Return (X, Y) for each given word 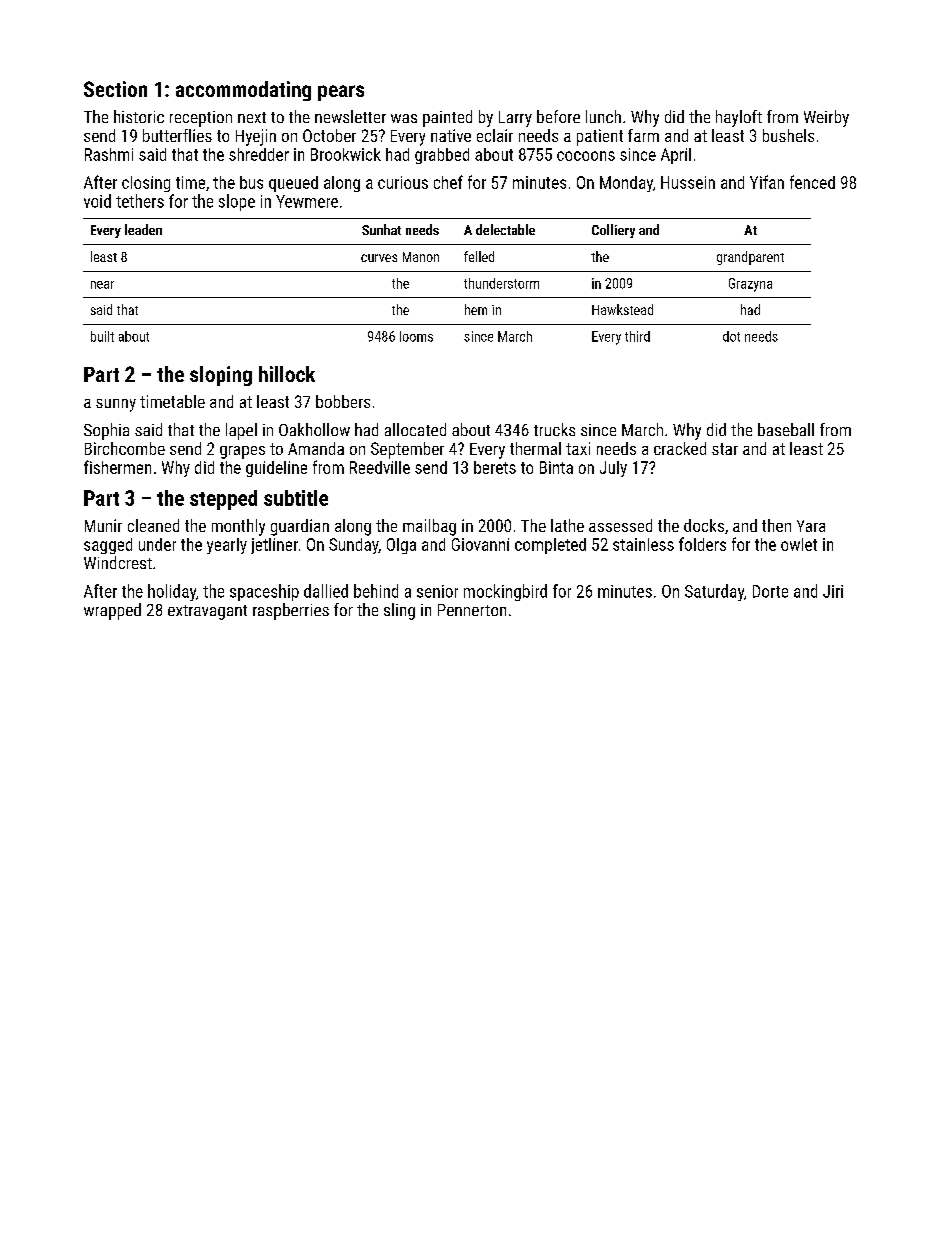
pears (341, 93)
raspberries (291, 611)
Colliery (613, 231)
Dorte (770, 591)
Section (115, 89)
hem (476, 309)
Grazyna (750, 285)
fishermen (117, 467)
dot (731, 336)
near (102, 285)
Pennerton (472, 610)
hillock (287, 374)
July (613, 469)
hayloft (739, 118)
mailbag (429, 527)
